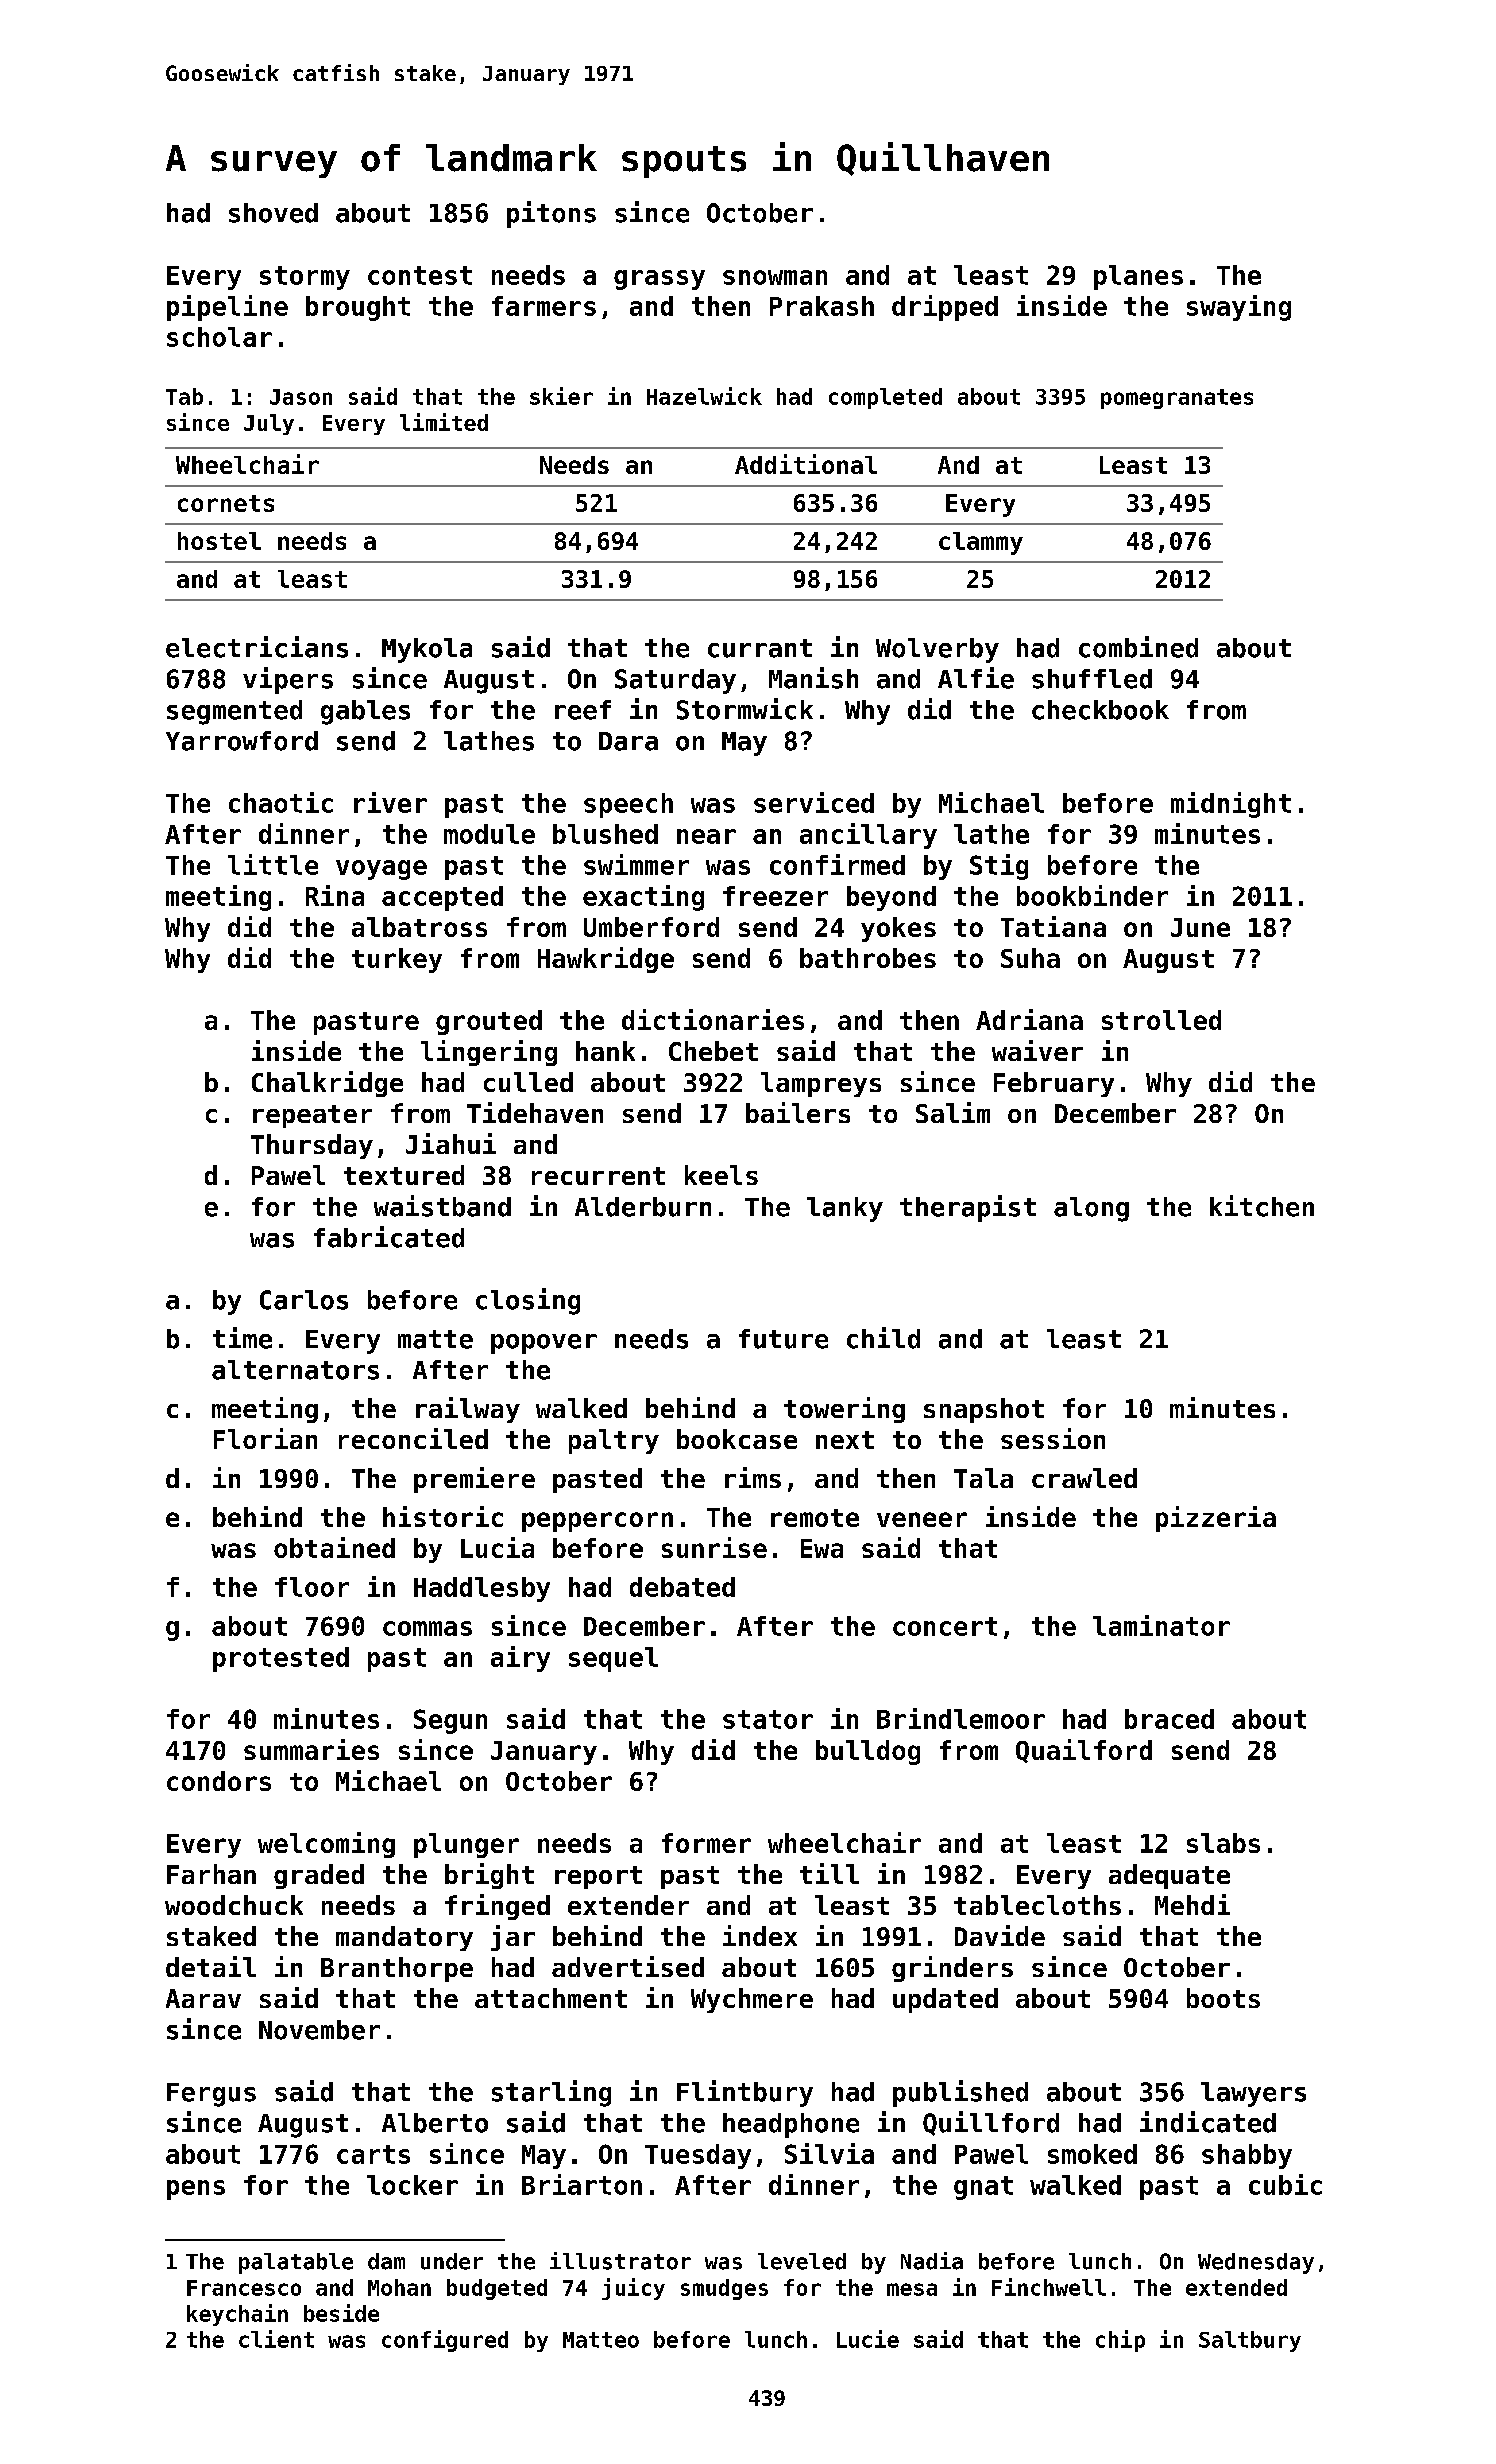 The width and height of the page is (1496, 2464). Describe the element at coordinates (257, 647) in the page. I see `electricians` at that location.
